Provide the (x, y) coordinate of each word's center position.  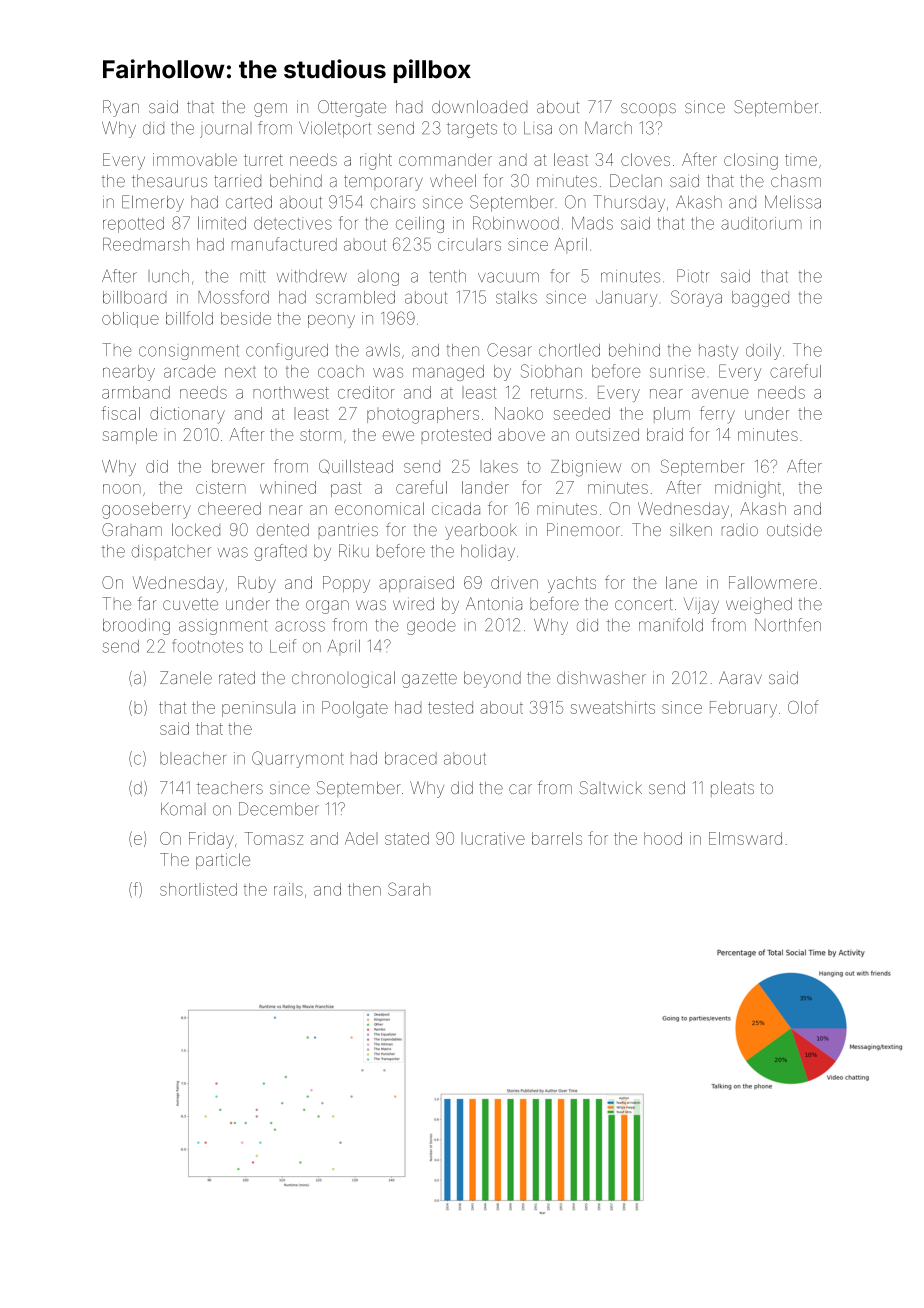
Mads (592, 223)
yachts (572, 584)
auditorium (761, 223)
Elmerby (153, 203)
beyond (492, 679)
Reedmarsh (146, 244)
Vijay (701, 605)
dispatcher (171, 551)
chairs (393, 202)
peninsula (258, 709)
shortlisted (198, 889)
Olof (803, 707)
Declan (636, 180)
